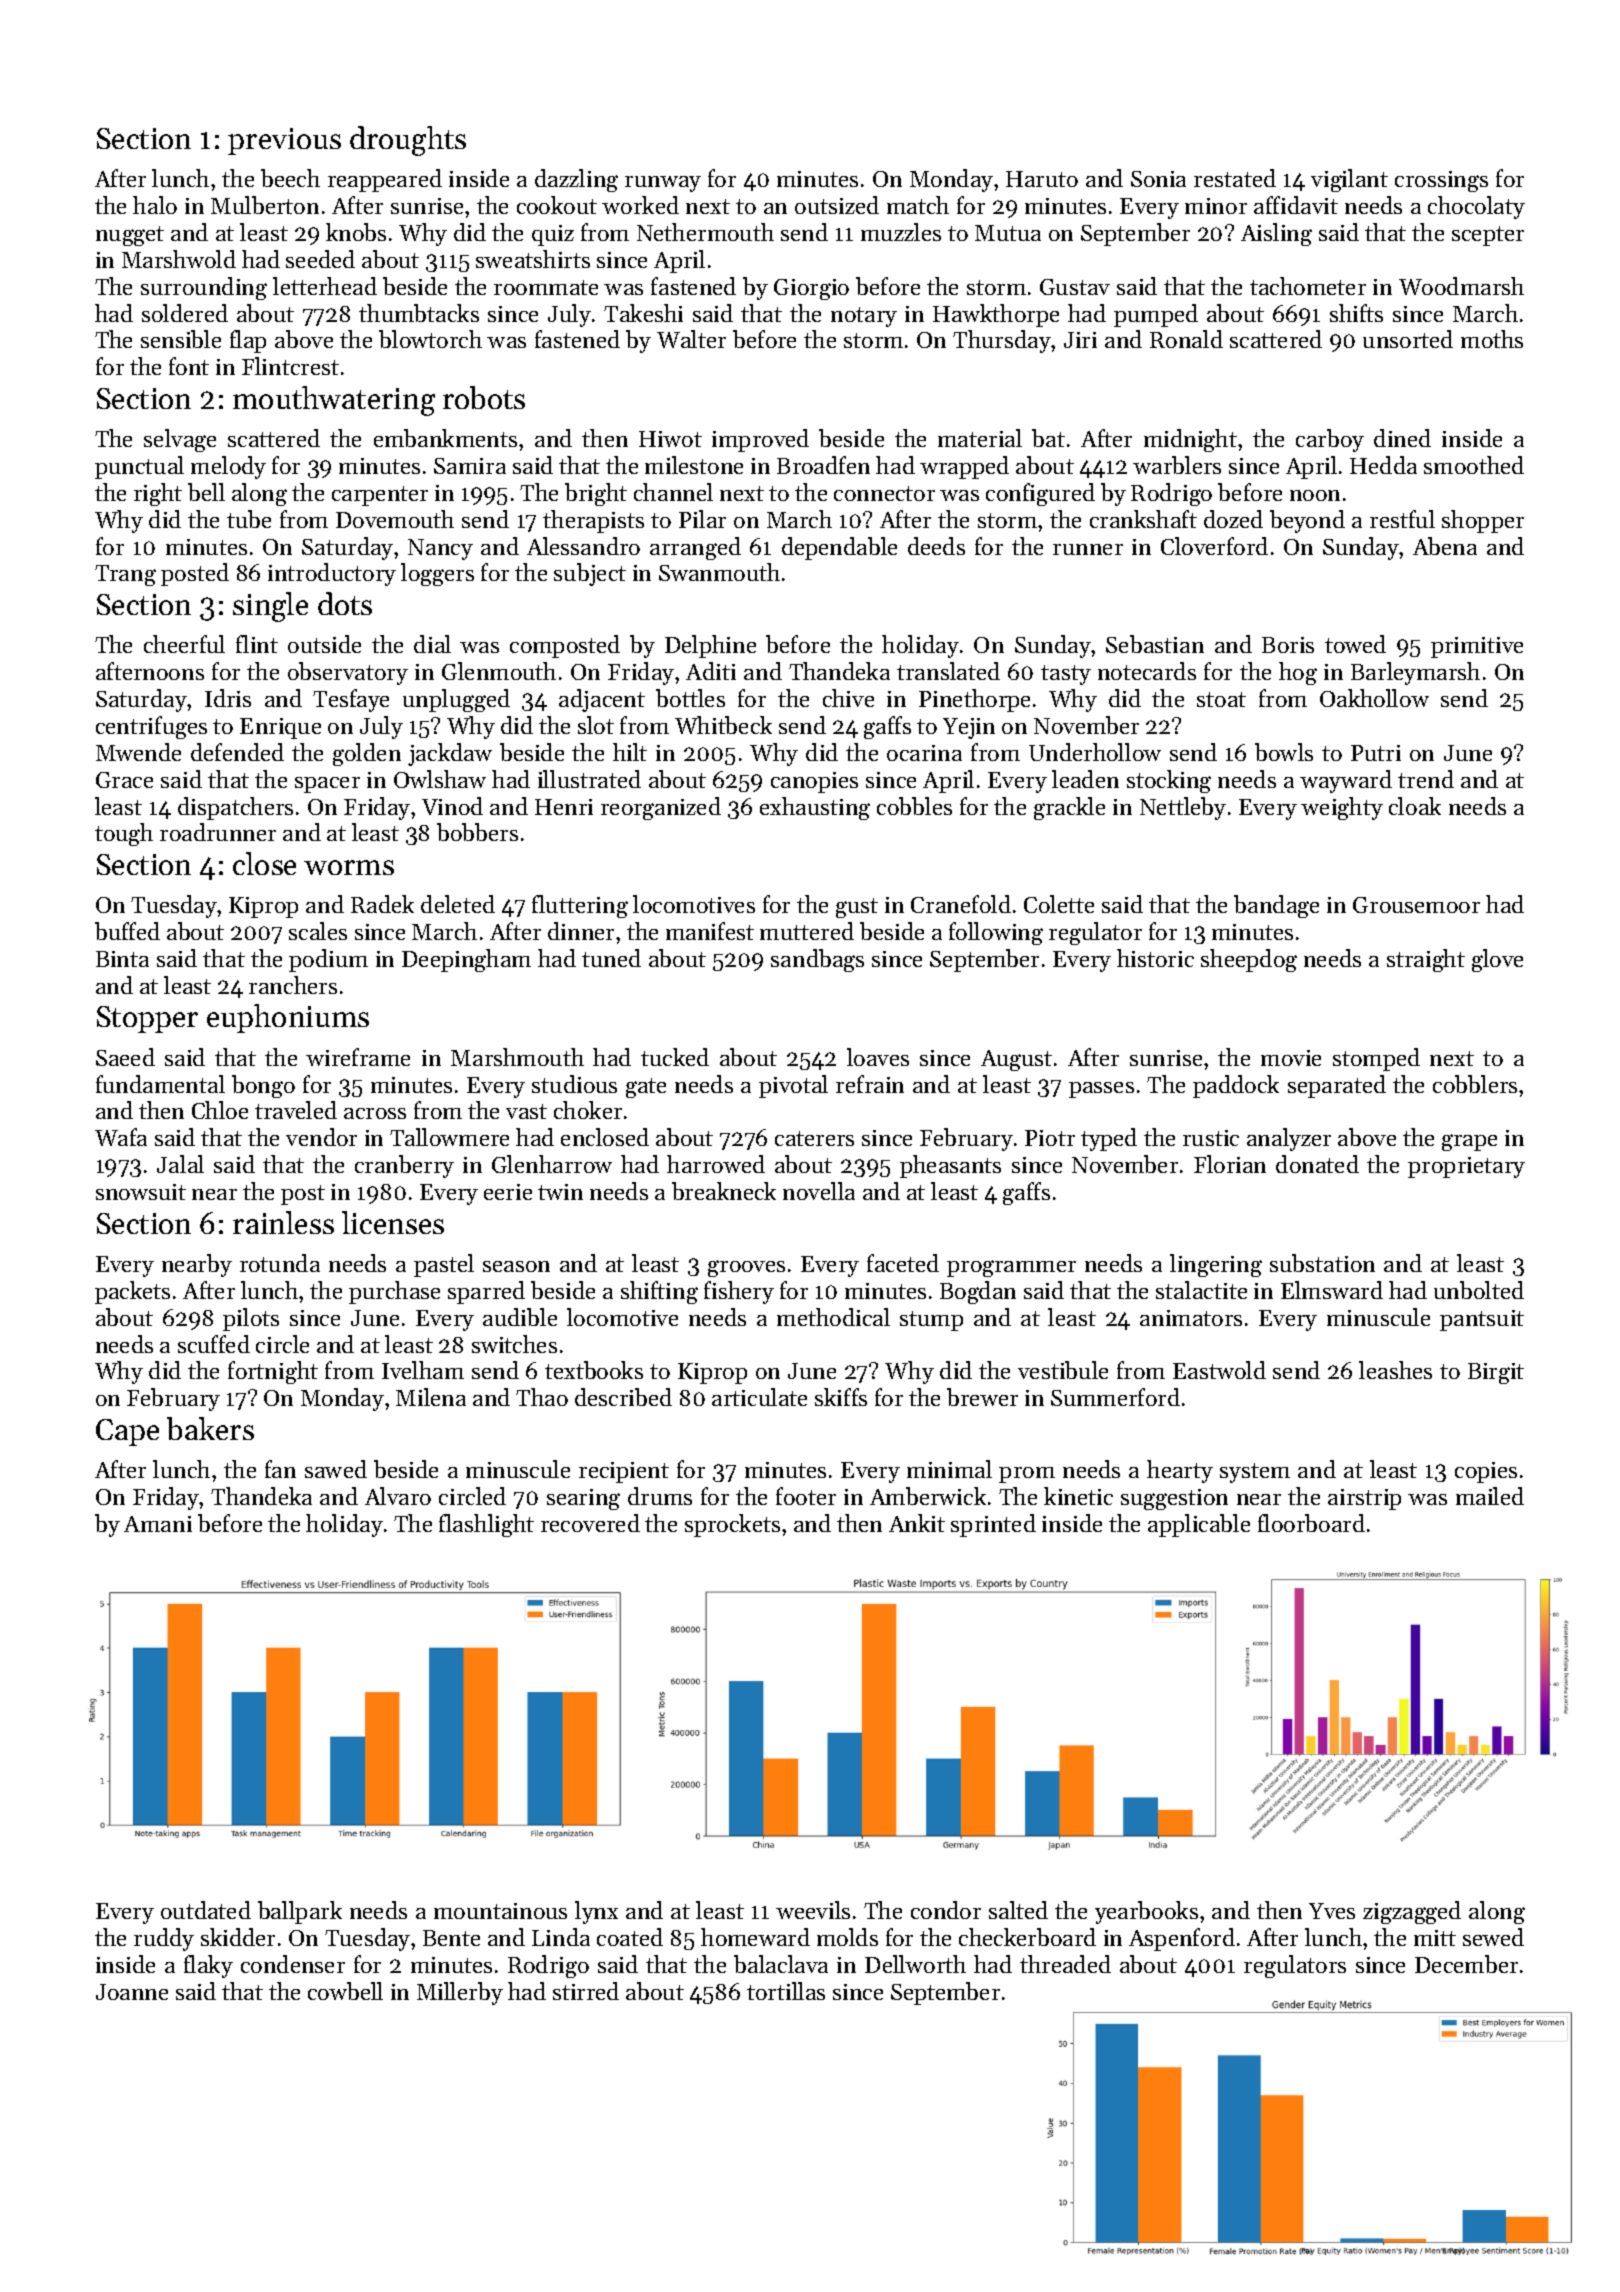  I want to click on outsized, so click(837, 205).
